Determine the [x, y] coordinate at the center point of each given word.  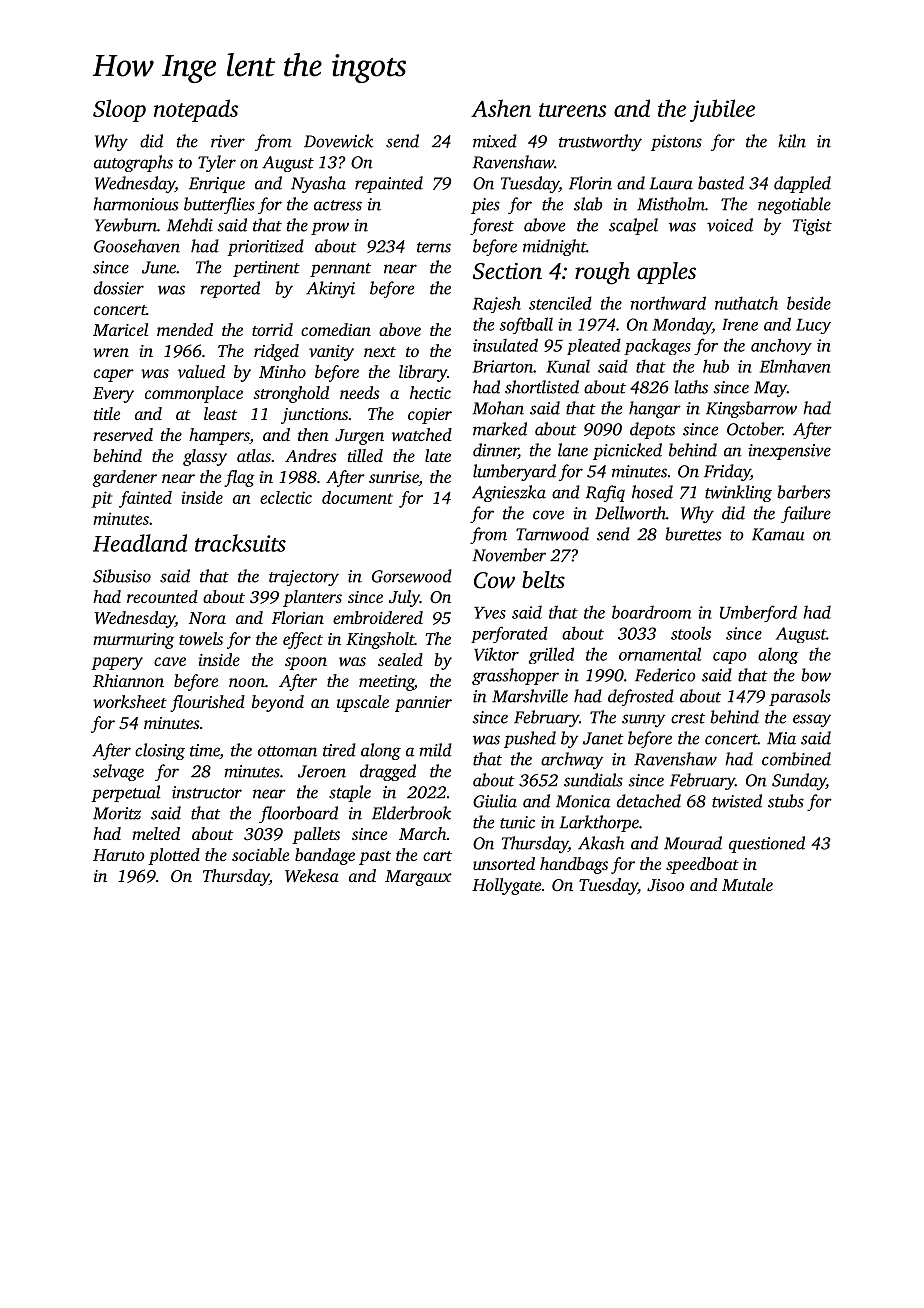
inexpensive [789, 452]
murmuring [133, 641]
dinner [495, 451]
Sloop [119, 110]
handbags [574, 865]
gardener [125, 478]
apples [666, 273]
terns [434, 247]
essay [812, 720]
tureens [572, 110]
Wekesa [312, 876]
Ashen [501, 108]
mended [185, 329]
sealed [400, 659]
